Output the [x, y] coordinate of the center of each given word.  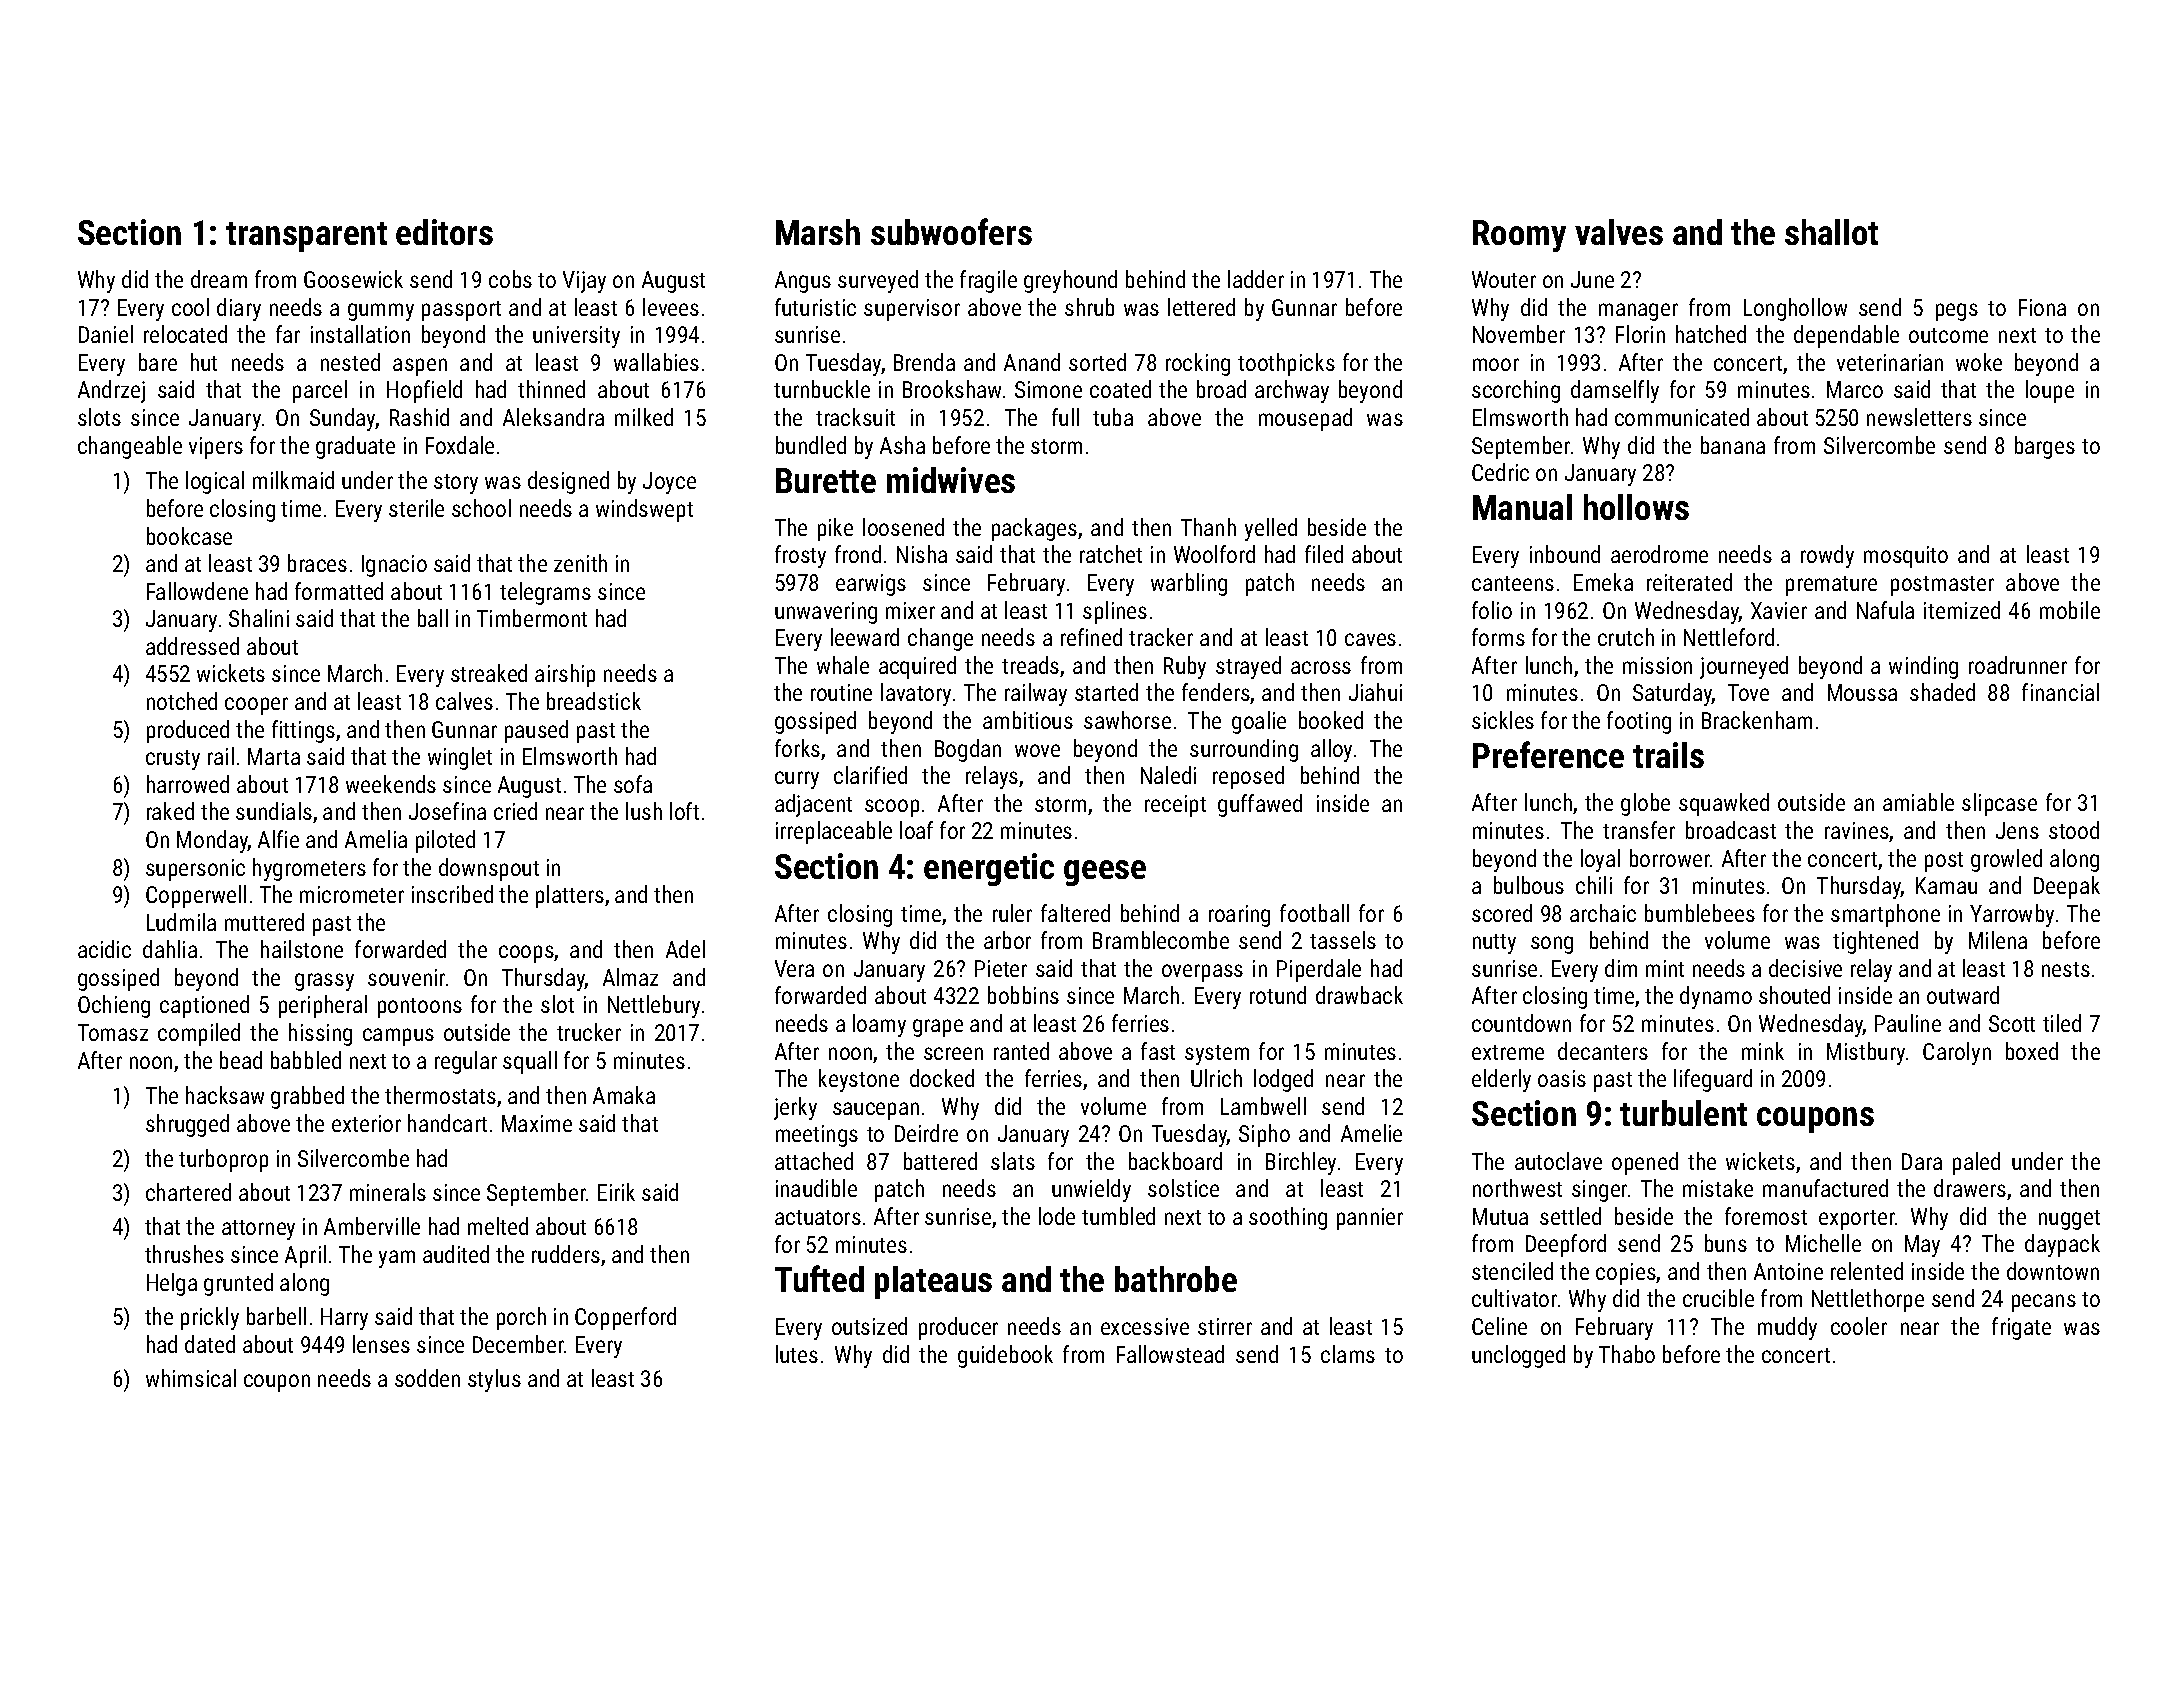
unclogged [1518, 1356]
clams [1348, 1354]
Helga [172, 1284]
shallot [1831, 232]
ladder [1256, 279]
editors [444, 232]
